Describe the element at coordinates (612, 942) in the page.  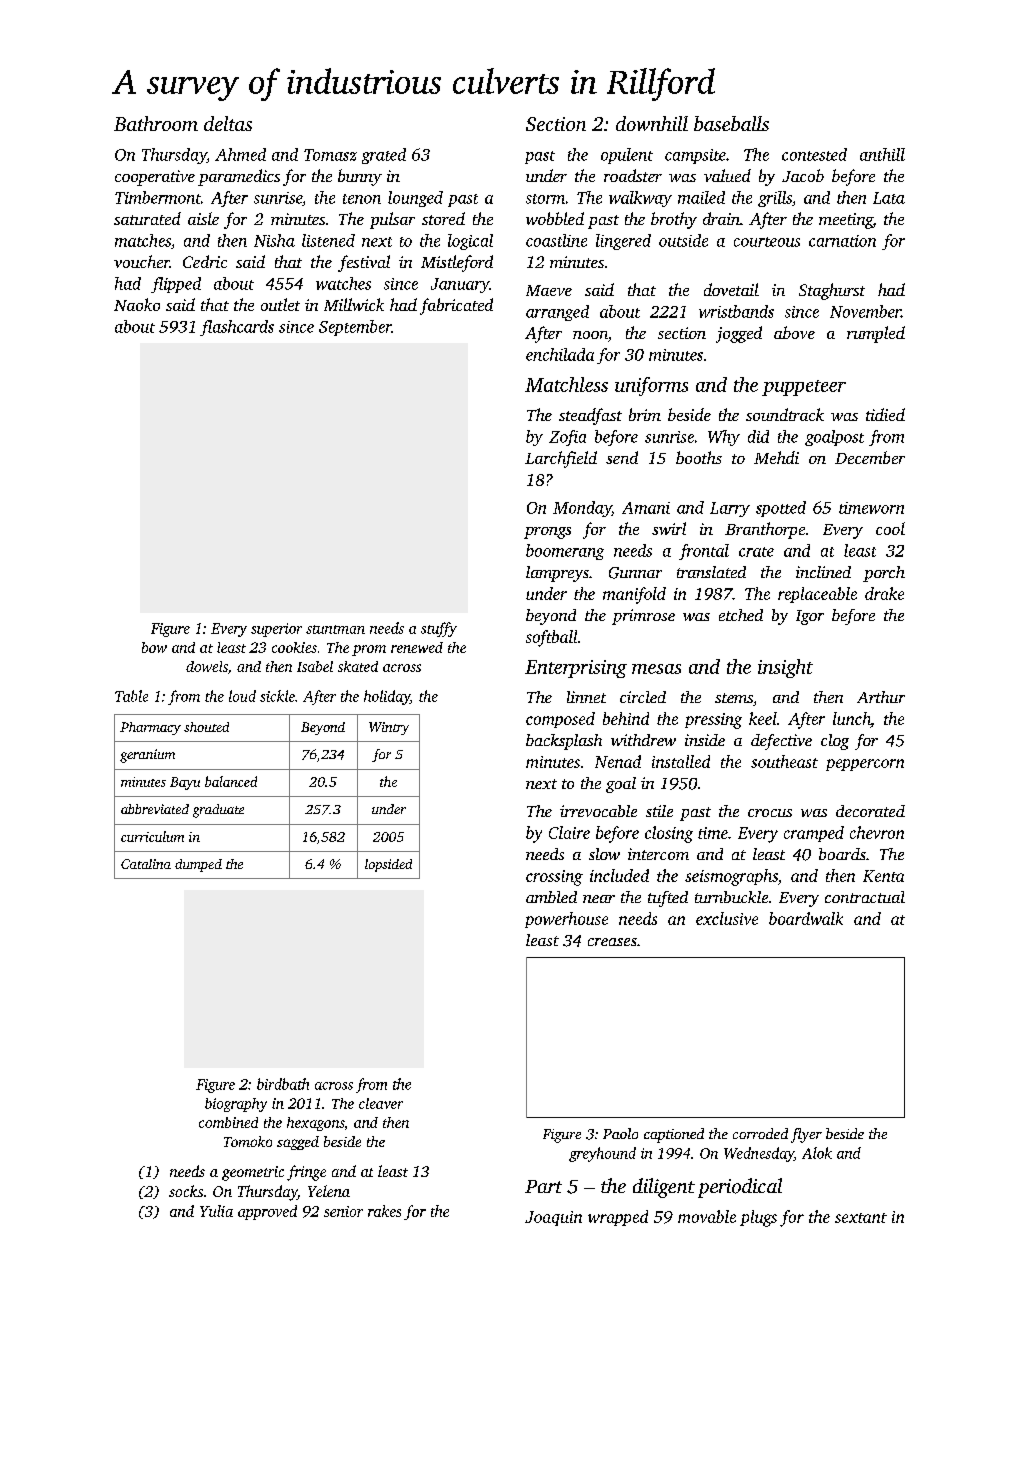
I see `creases` at that location.
